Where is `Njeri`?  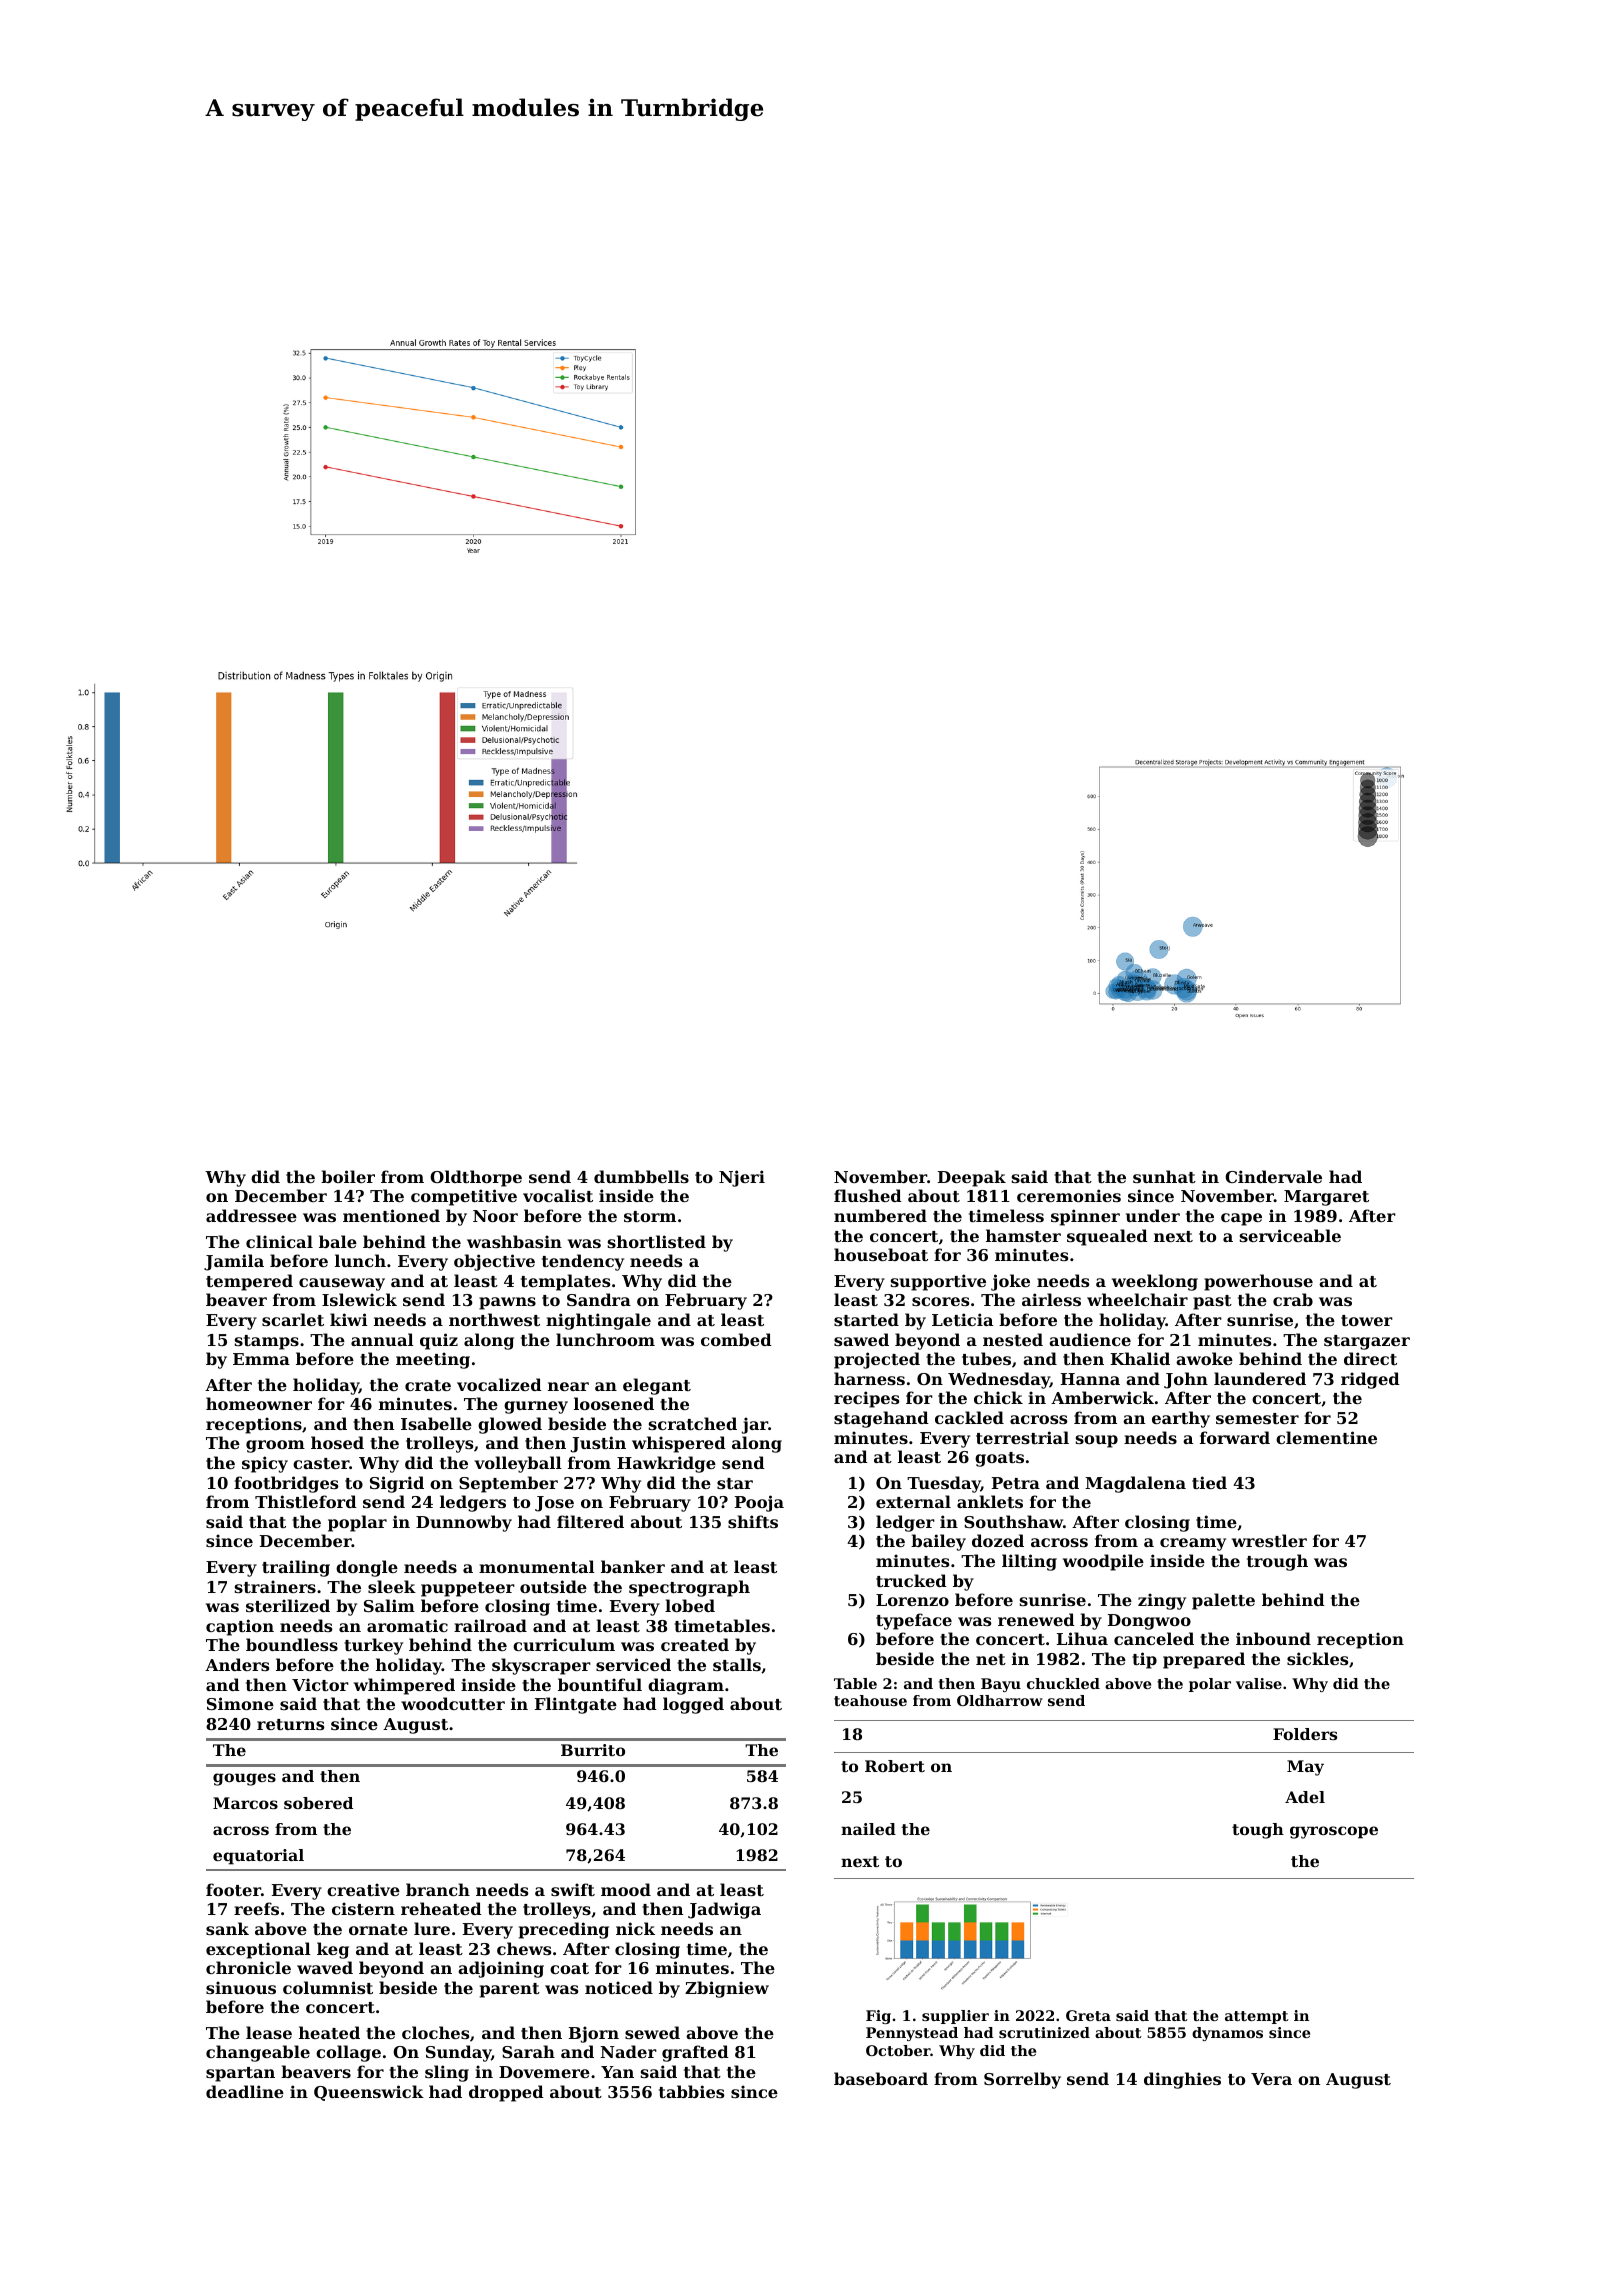
Njeri is located at coordinates (742, 1178).
